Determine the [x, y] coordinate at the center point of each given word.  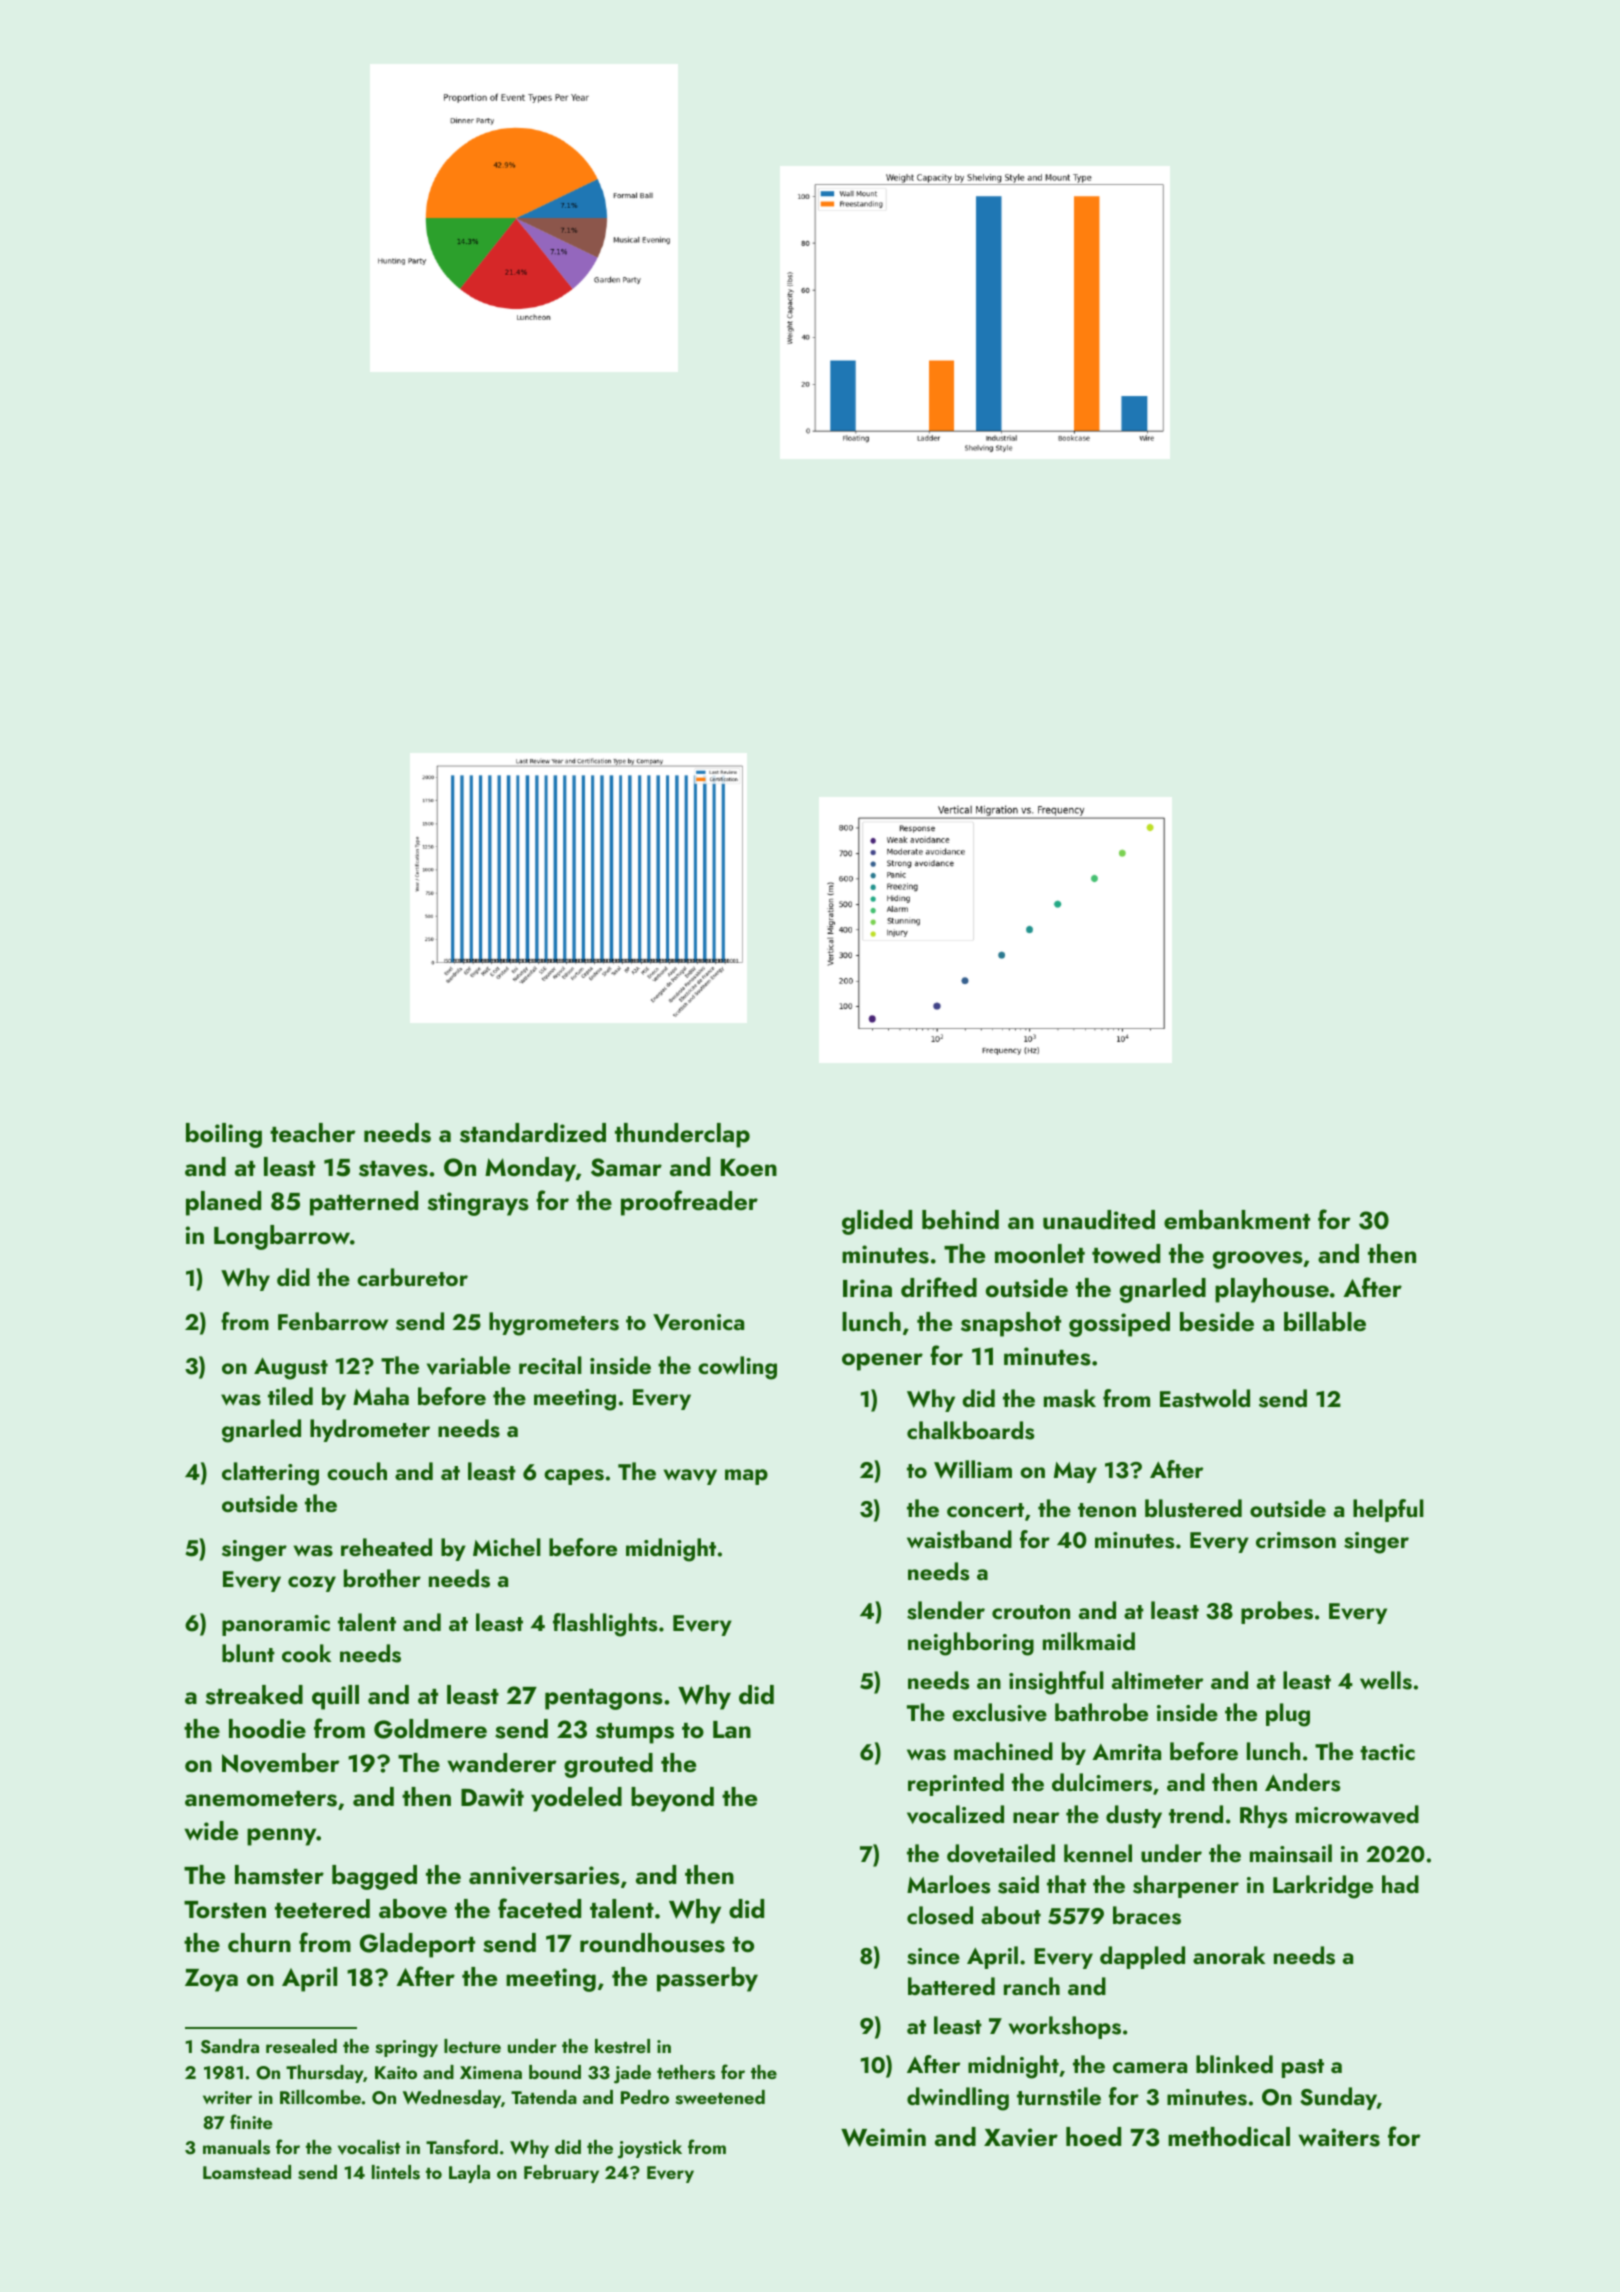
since [933, 1956]
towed [1126, 1254]
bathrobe [1101, 1712]
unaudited [1099, 1220]
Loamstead [247, 2172]
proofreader [689, 1203]
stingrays [478, 1204]
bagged [374, 1877]
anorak [1229, 1955]
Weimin [883, 2137]
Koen [749, 1167]
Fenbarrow [333, 1321]
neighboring [971, 1644]
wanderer [502, 1763]
